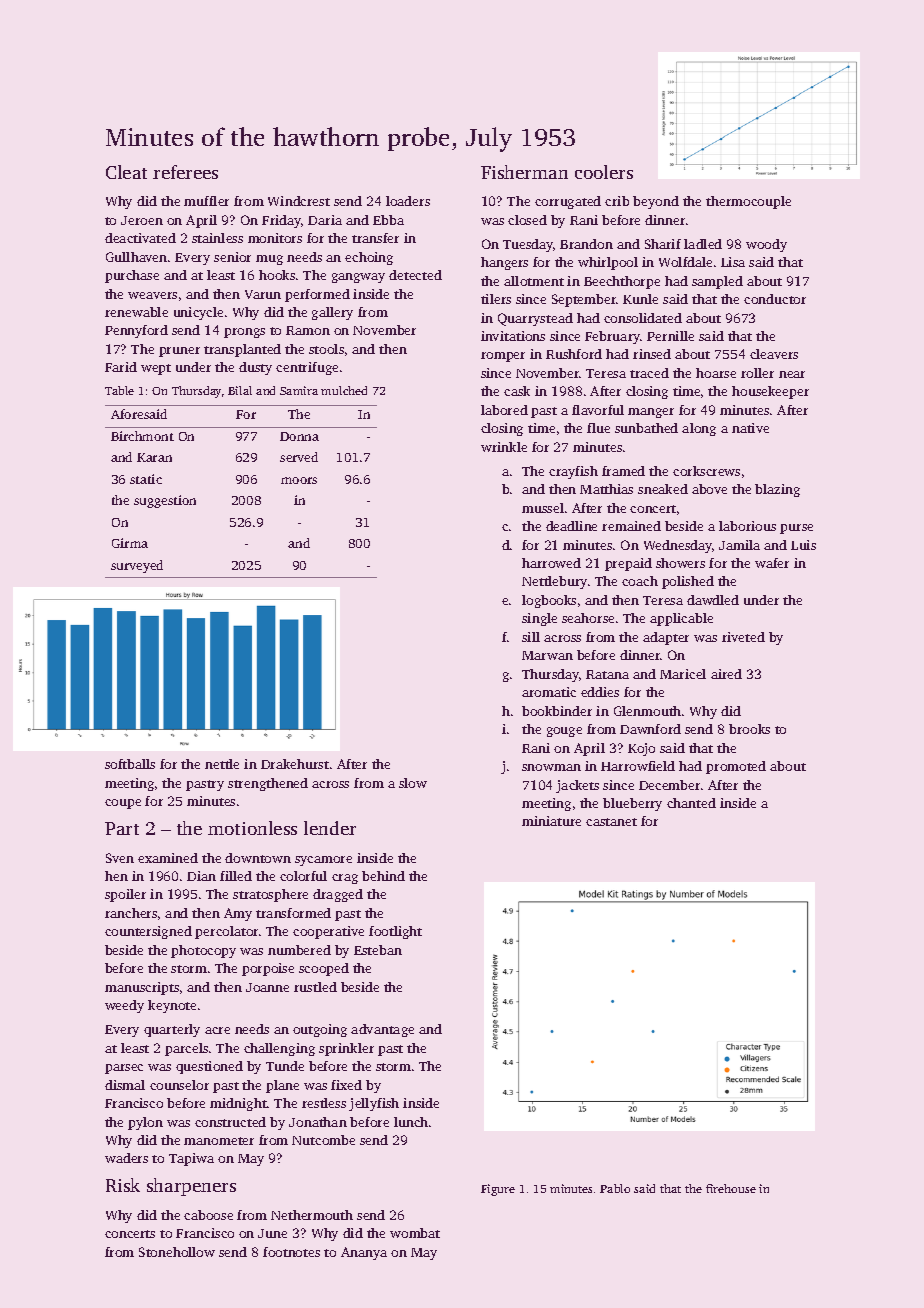  I want to click on Varun, so click(263, 294).
